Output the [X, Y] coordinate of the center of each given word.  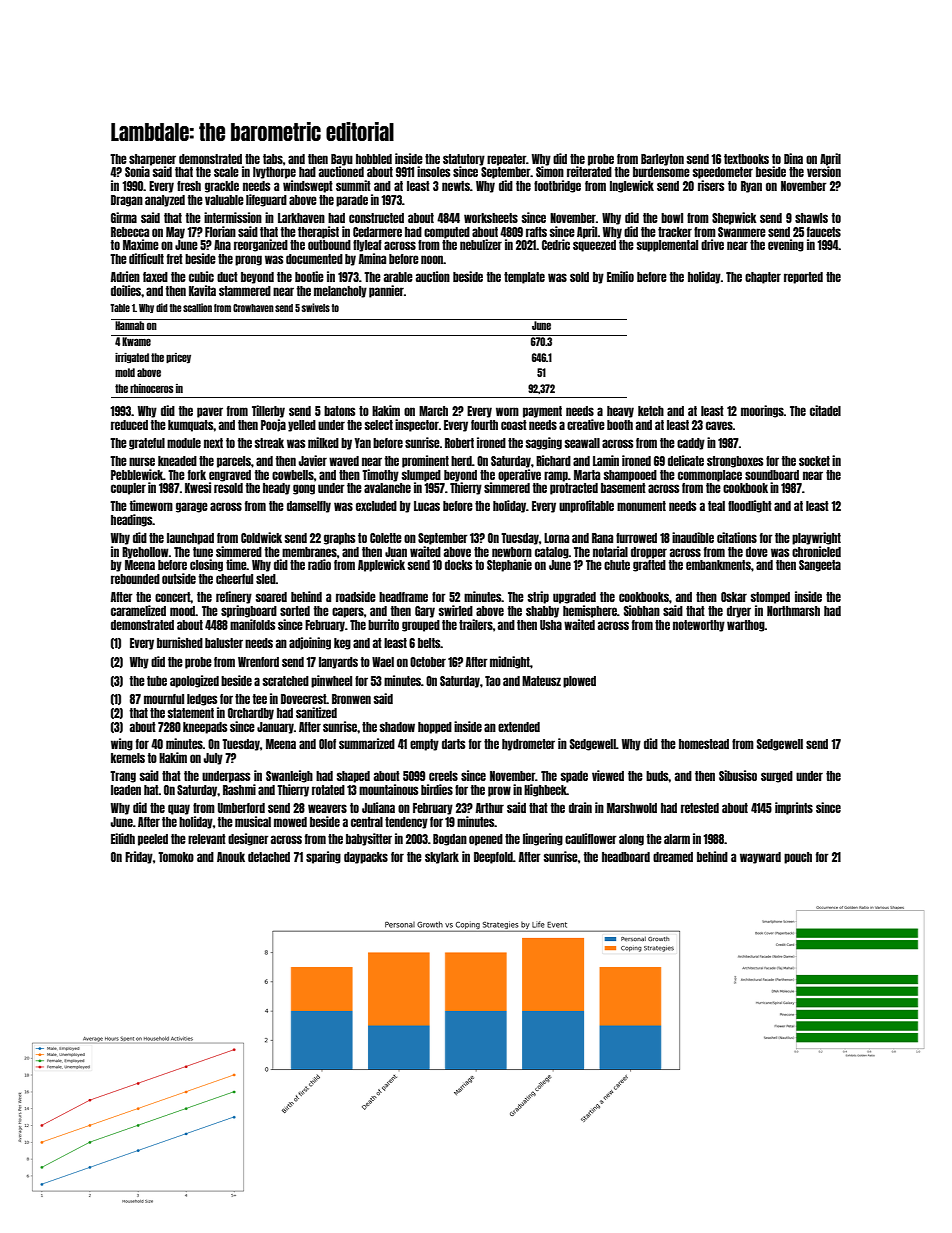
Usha [551, 625]
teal [716, 506]
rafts [536, 232]
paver [210, 412]
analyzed [165, 201]
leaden [126, 790]
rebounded [135, 579]
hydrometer [528, 745]
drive [712, 244]
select [379, 425]
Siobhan [642, 610]
